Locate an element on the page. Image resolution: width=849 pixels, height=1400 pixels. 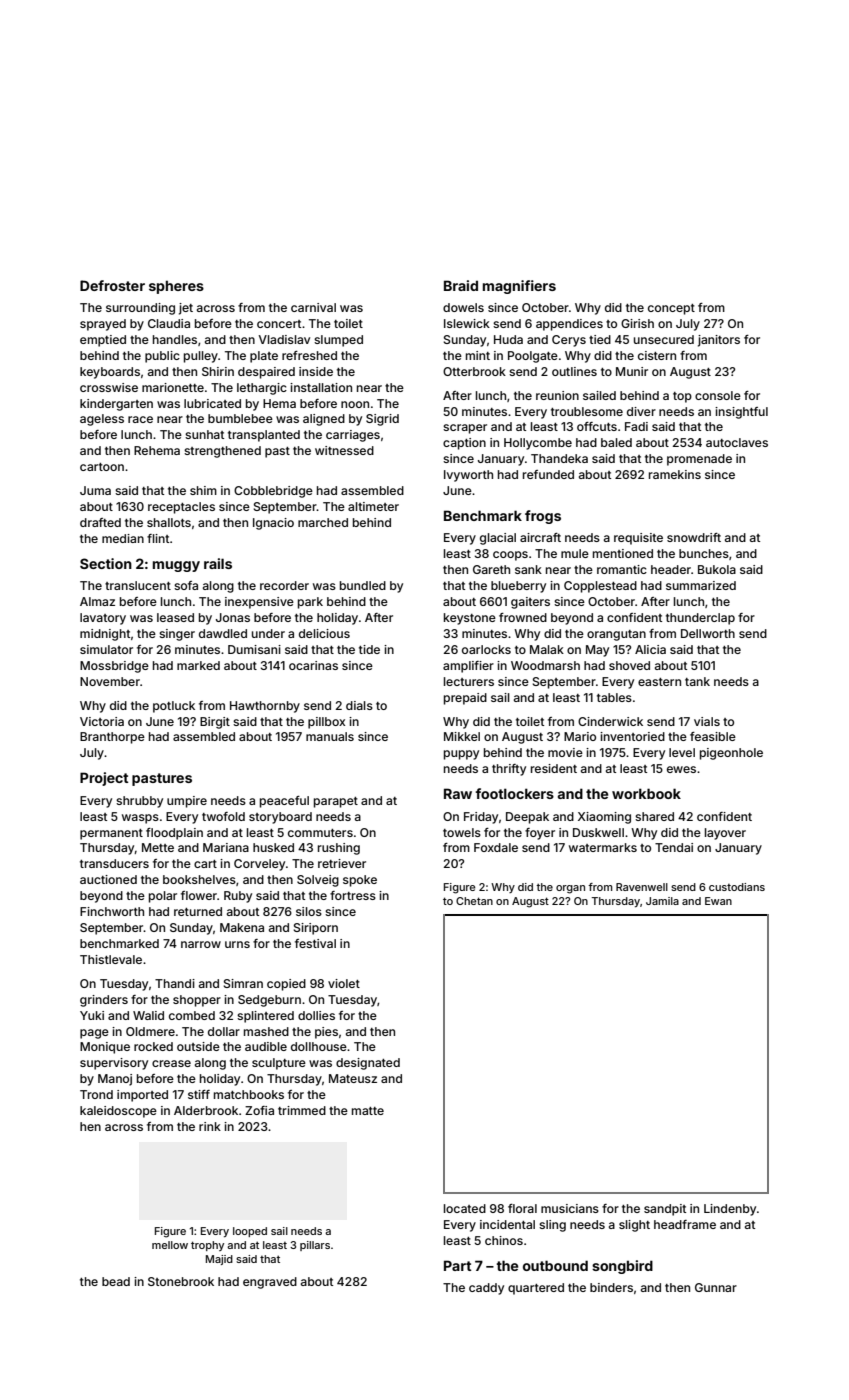
Stonebrook is located at coordinates (181, 1281).
